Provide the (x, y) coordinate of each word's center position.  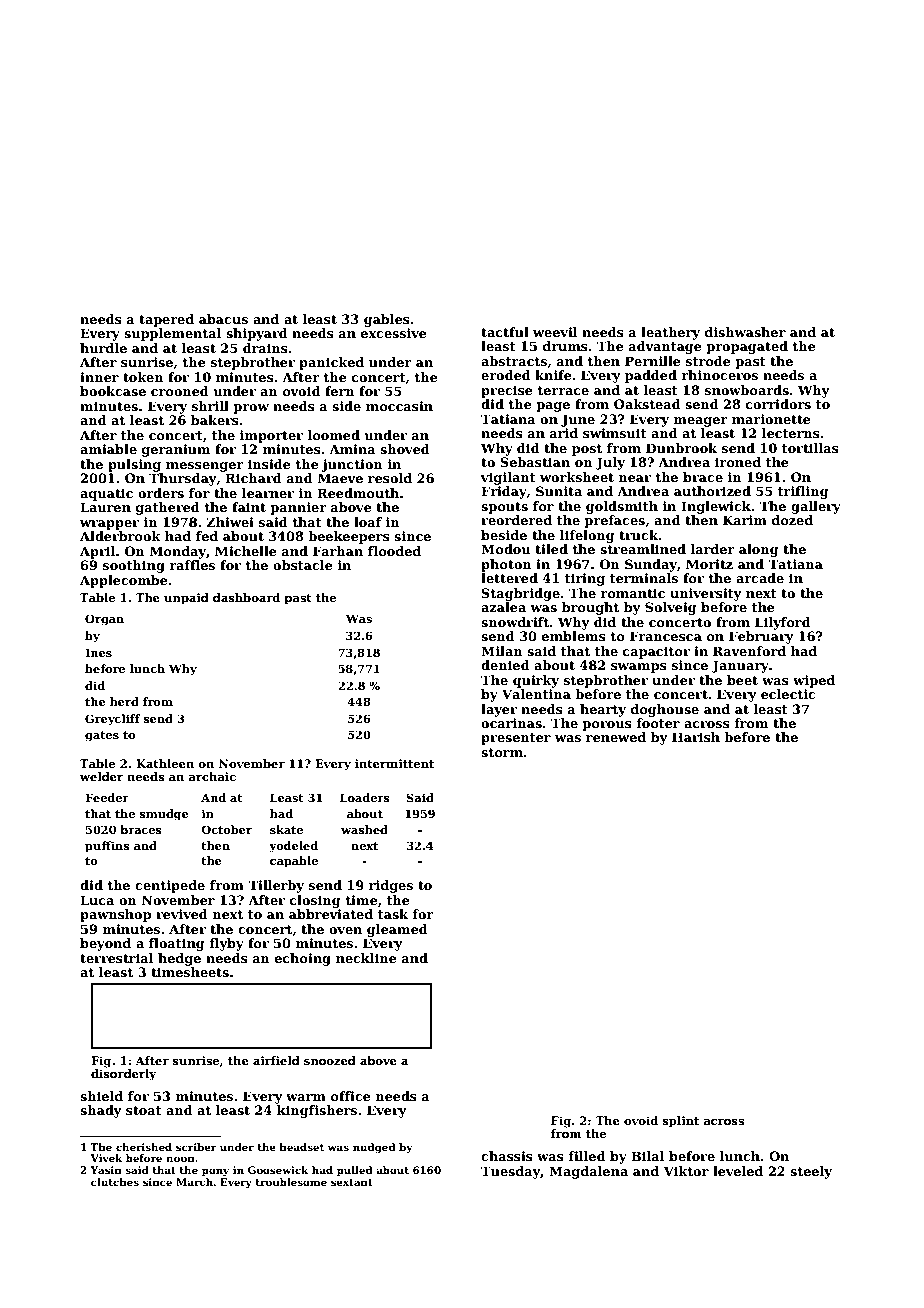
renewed (616, 737)
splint (681, 1122)
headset (301, 1147)
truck (639, 535)
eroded (506, 375)
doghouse (665, 710)
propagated (747, 347)
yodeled (293, 847)
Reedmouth (358, 493)
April (97, 552)
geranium (176, 450)
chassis (507, 1156)
